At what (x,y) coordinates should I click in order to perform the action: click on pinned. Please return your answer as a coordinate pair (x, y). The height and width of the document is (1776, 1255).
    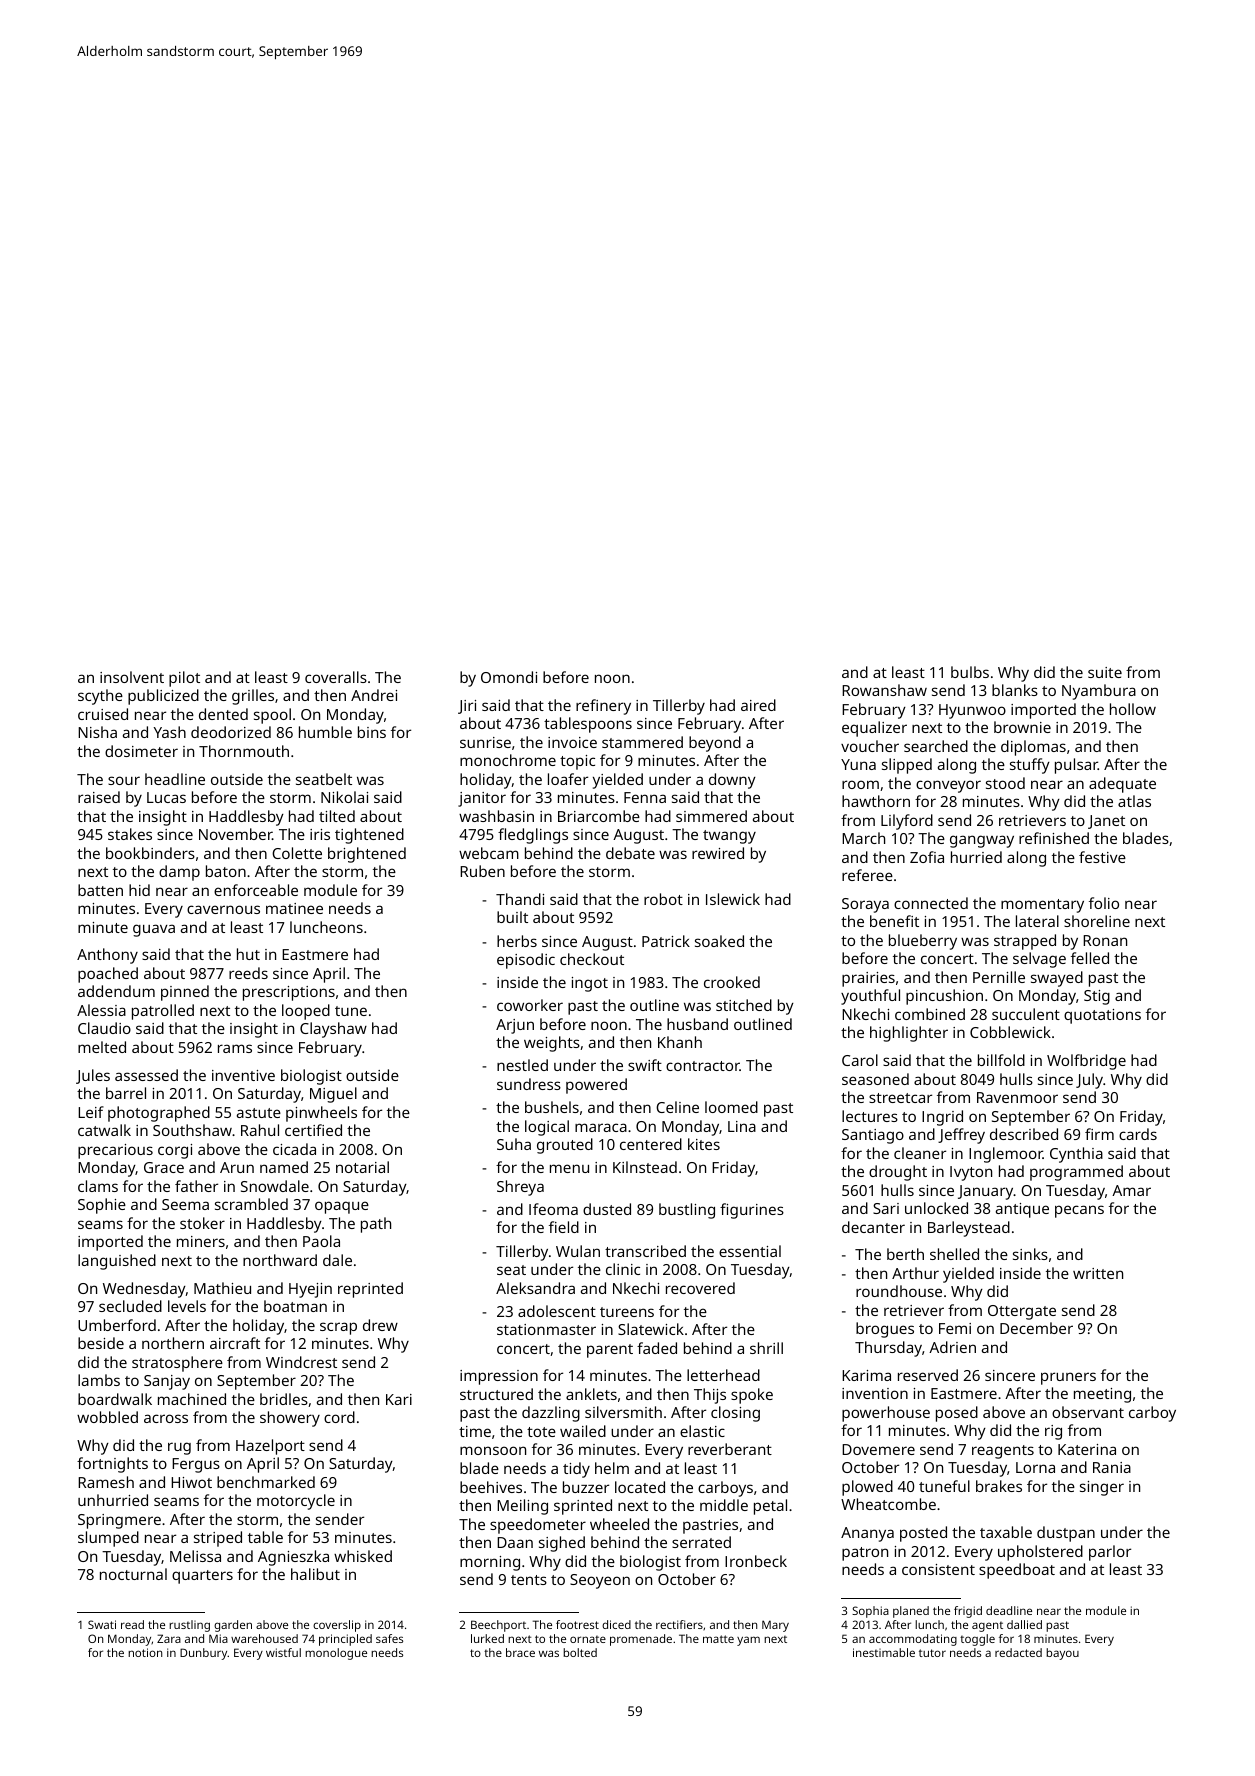
    Looking at the image, I should click on (185, 993).
